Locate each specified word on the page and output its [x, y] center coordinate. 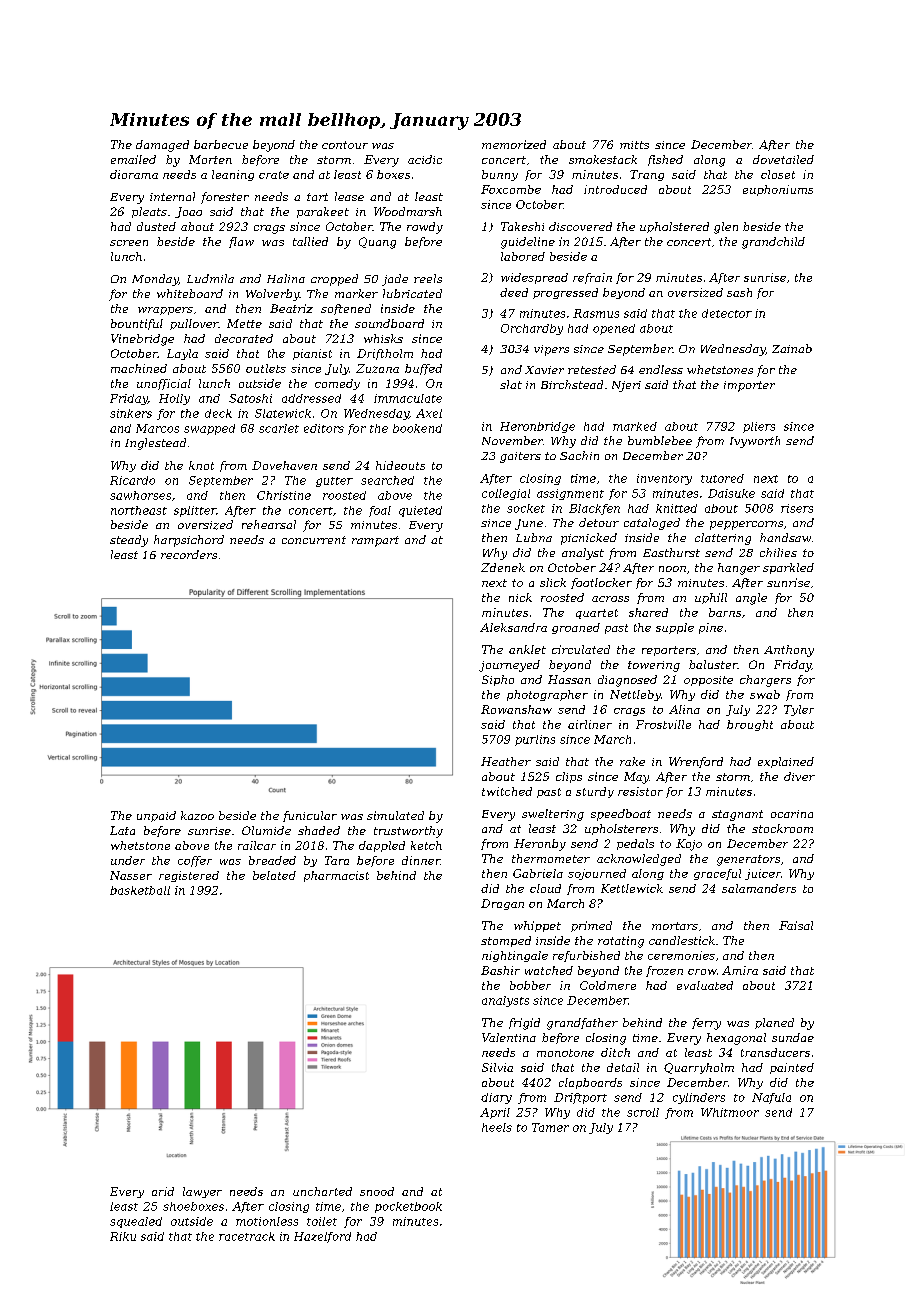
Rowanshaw [516, 709]
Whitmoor [730, 1112]
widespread [534, 278]
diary [496, 1098]
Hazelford [322, 1237]
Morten [210, 159]
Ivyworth [755, 442]
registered [189, 876]
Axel [429, 413]
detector [727, 313]
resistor [640, 791]
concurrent [314, 540]
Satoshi [250, 398]
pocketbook [408, 1207]
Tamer [550, 1127]
